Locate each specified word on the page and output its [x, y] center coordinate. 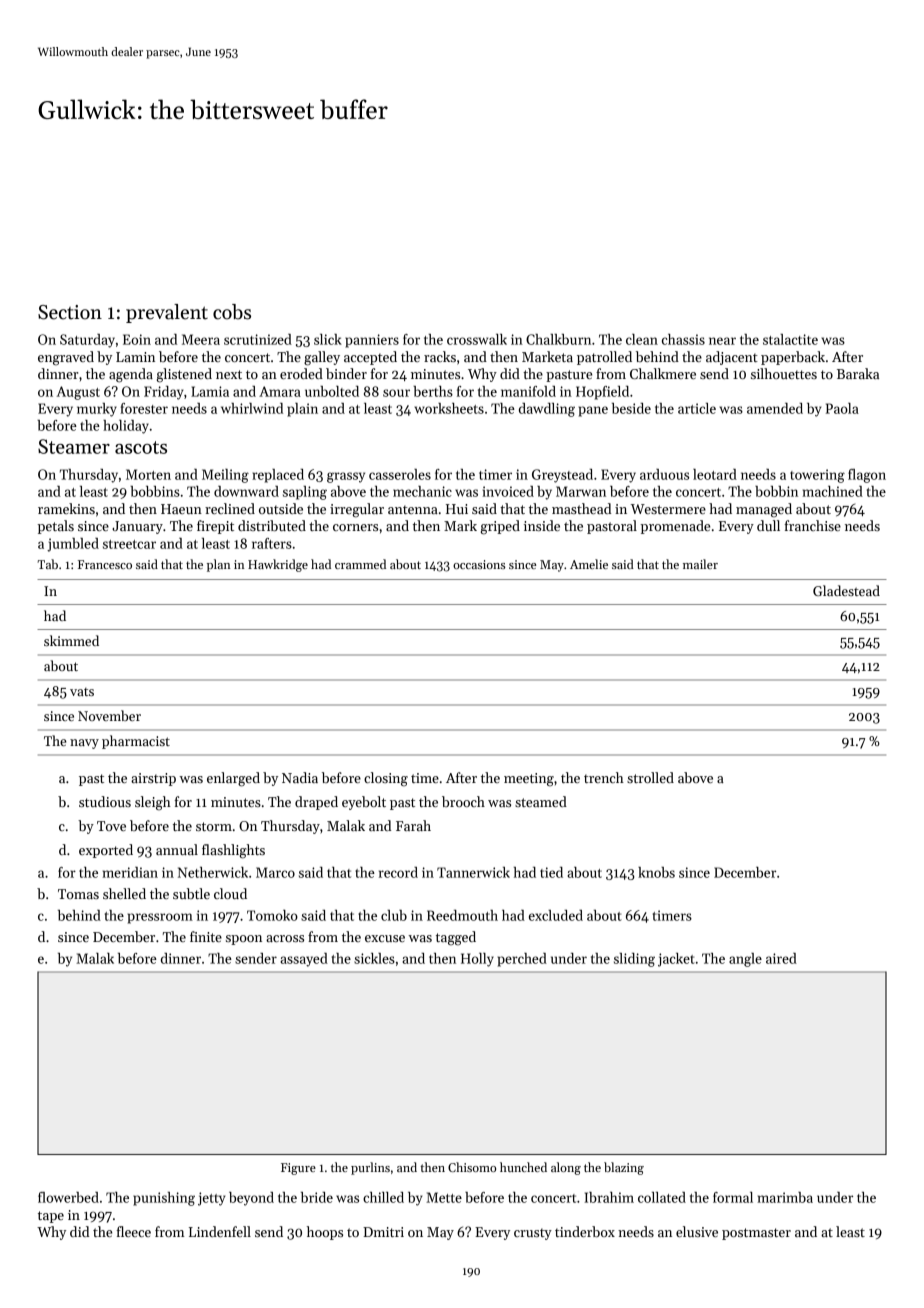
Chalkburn [558, 339]
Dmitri [383, 1232]
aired [781, 958]
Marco [275, 872]
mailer [700, 564]
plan [219, 565]
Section [70, 312]
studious [105, 801]
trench [604, 777]
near [722, 341]
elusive [697, 1231]
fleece [133, 1231]
